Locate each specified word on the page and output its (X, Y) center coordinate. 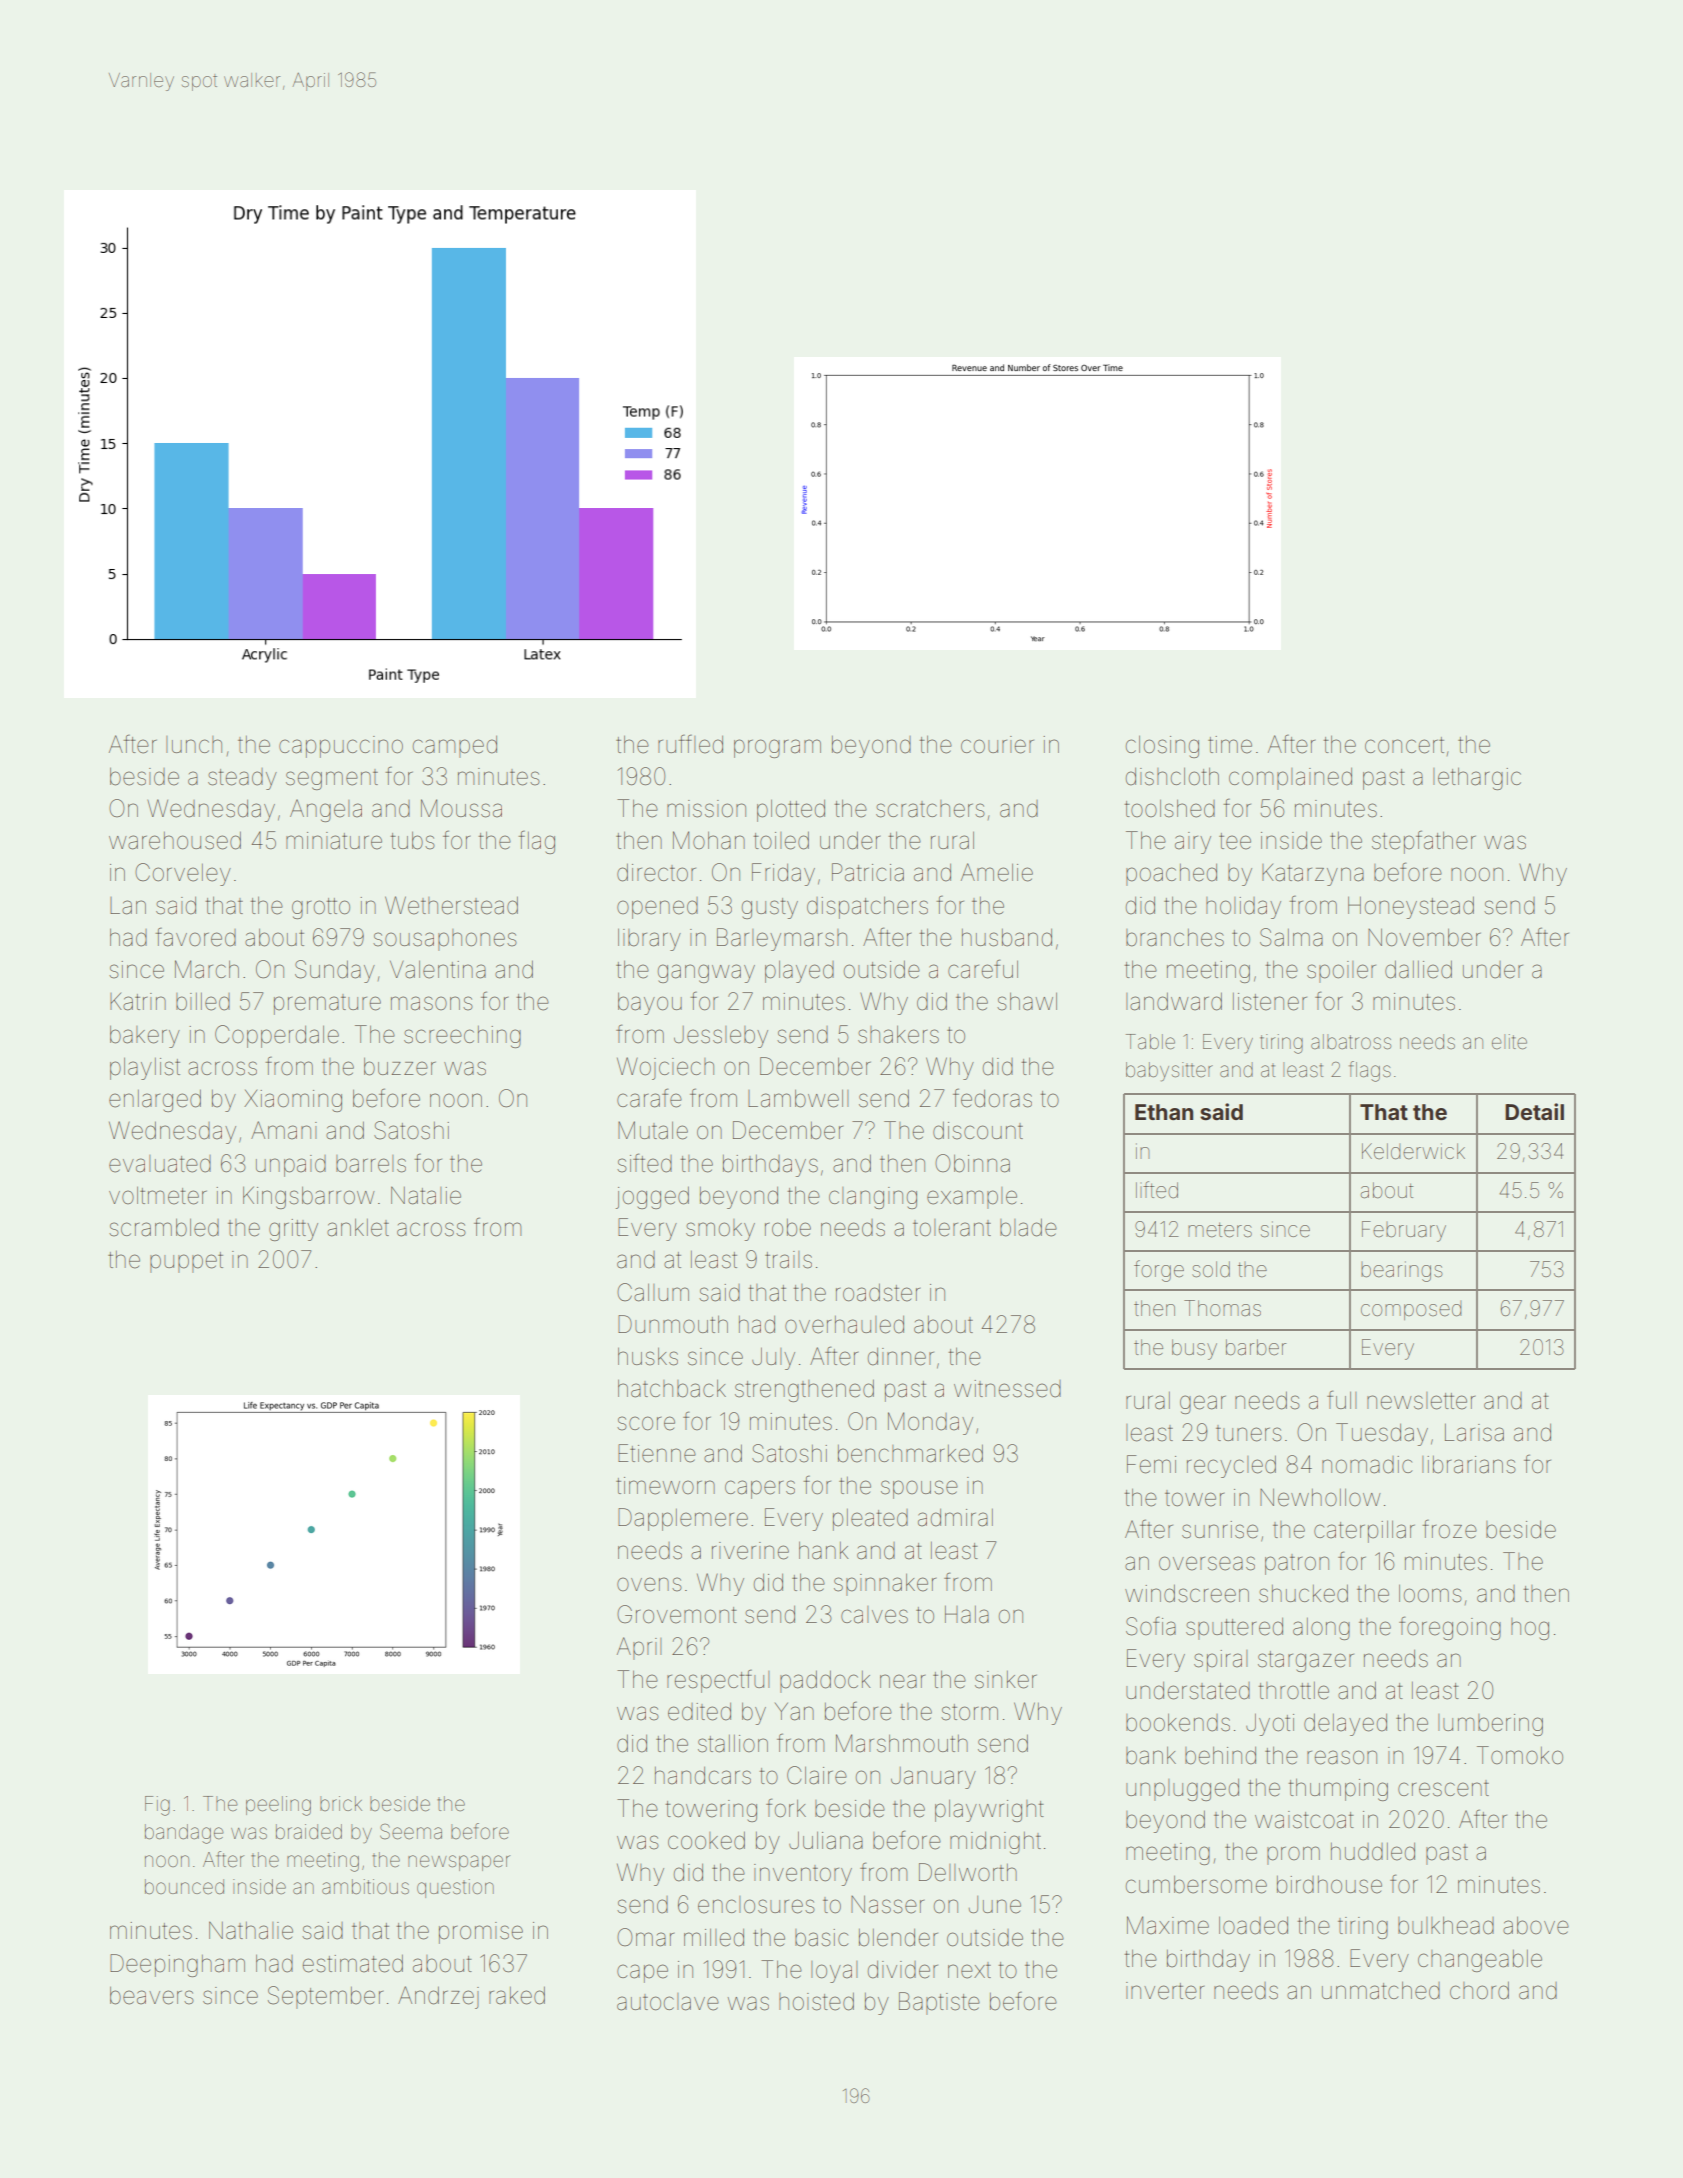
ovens (649, 1584)
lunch (194, 744)
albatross (1351, 1042)
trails (788, 1260)
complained (1290, 778)
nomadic (1367, 1465)
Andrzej (438, 1997)
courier (997, 745)
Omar (645, 1937)
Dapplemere (683, 1519)
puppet (186, 1262)
